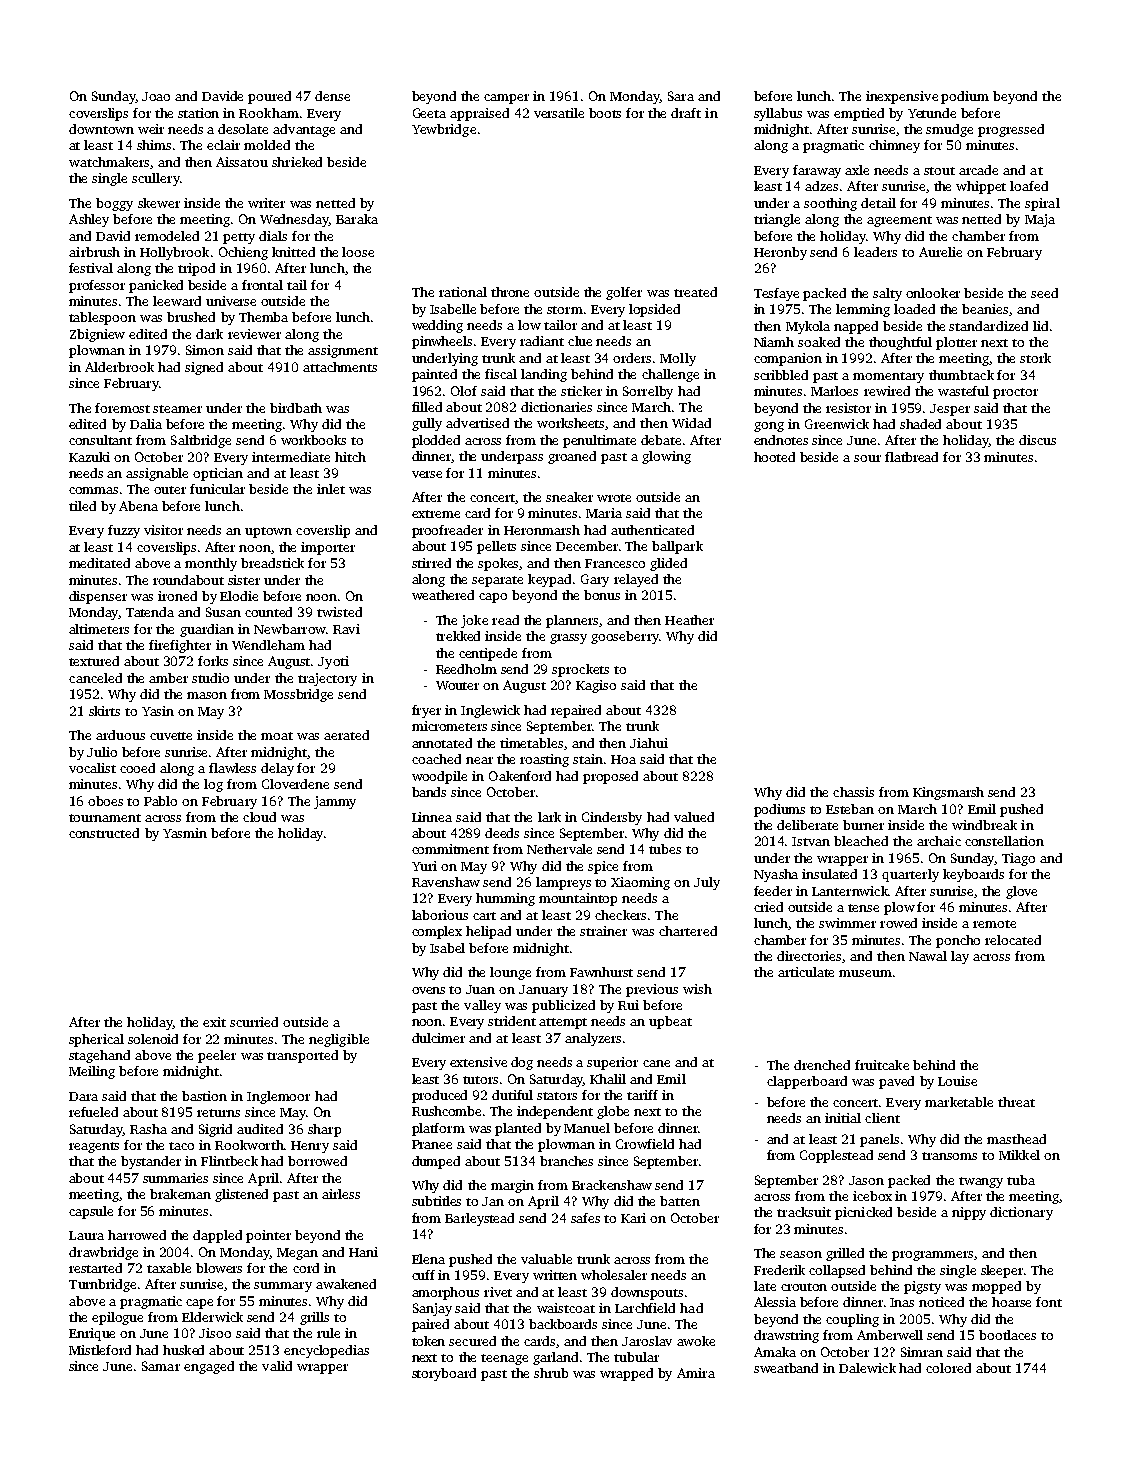 The image size is (1133, 1466). What do you see at coordinates (696, 1373) in the page?
I see `Amira` at bounding box center [696, 1373].
